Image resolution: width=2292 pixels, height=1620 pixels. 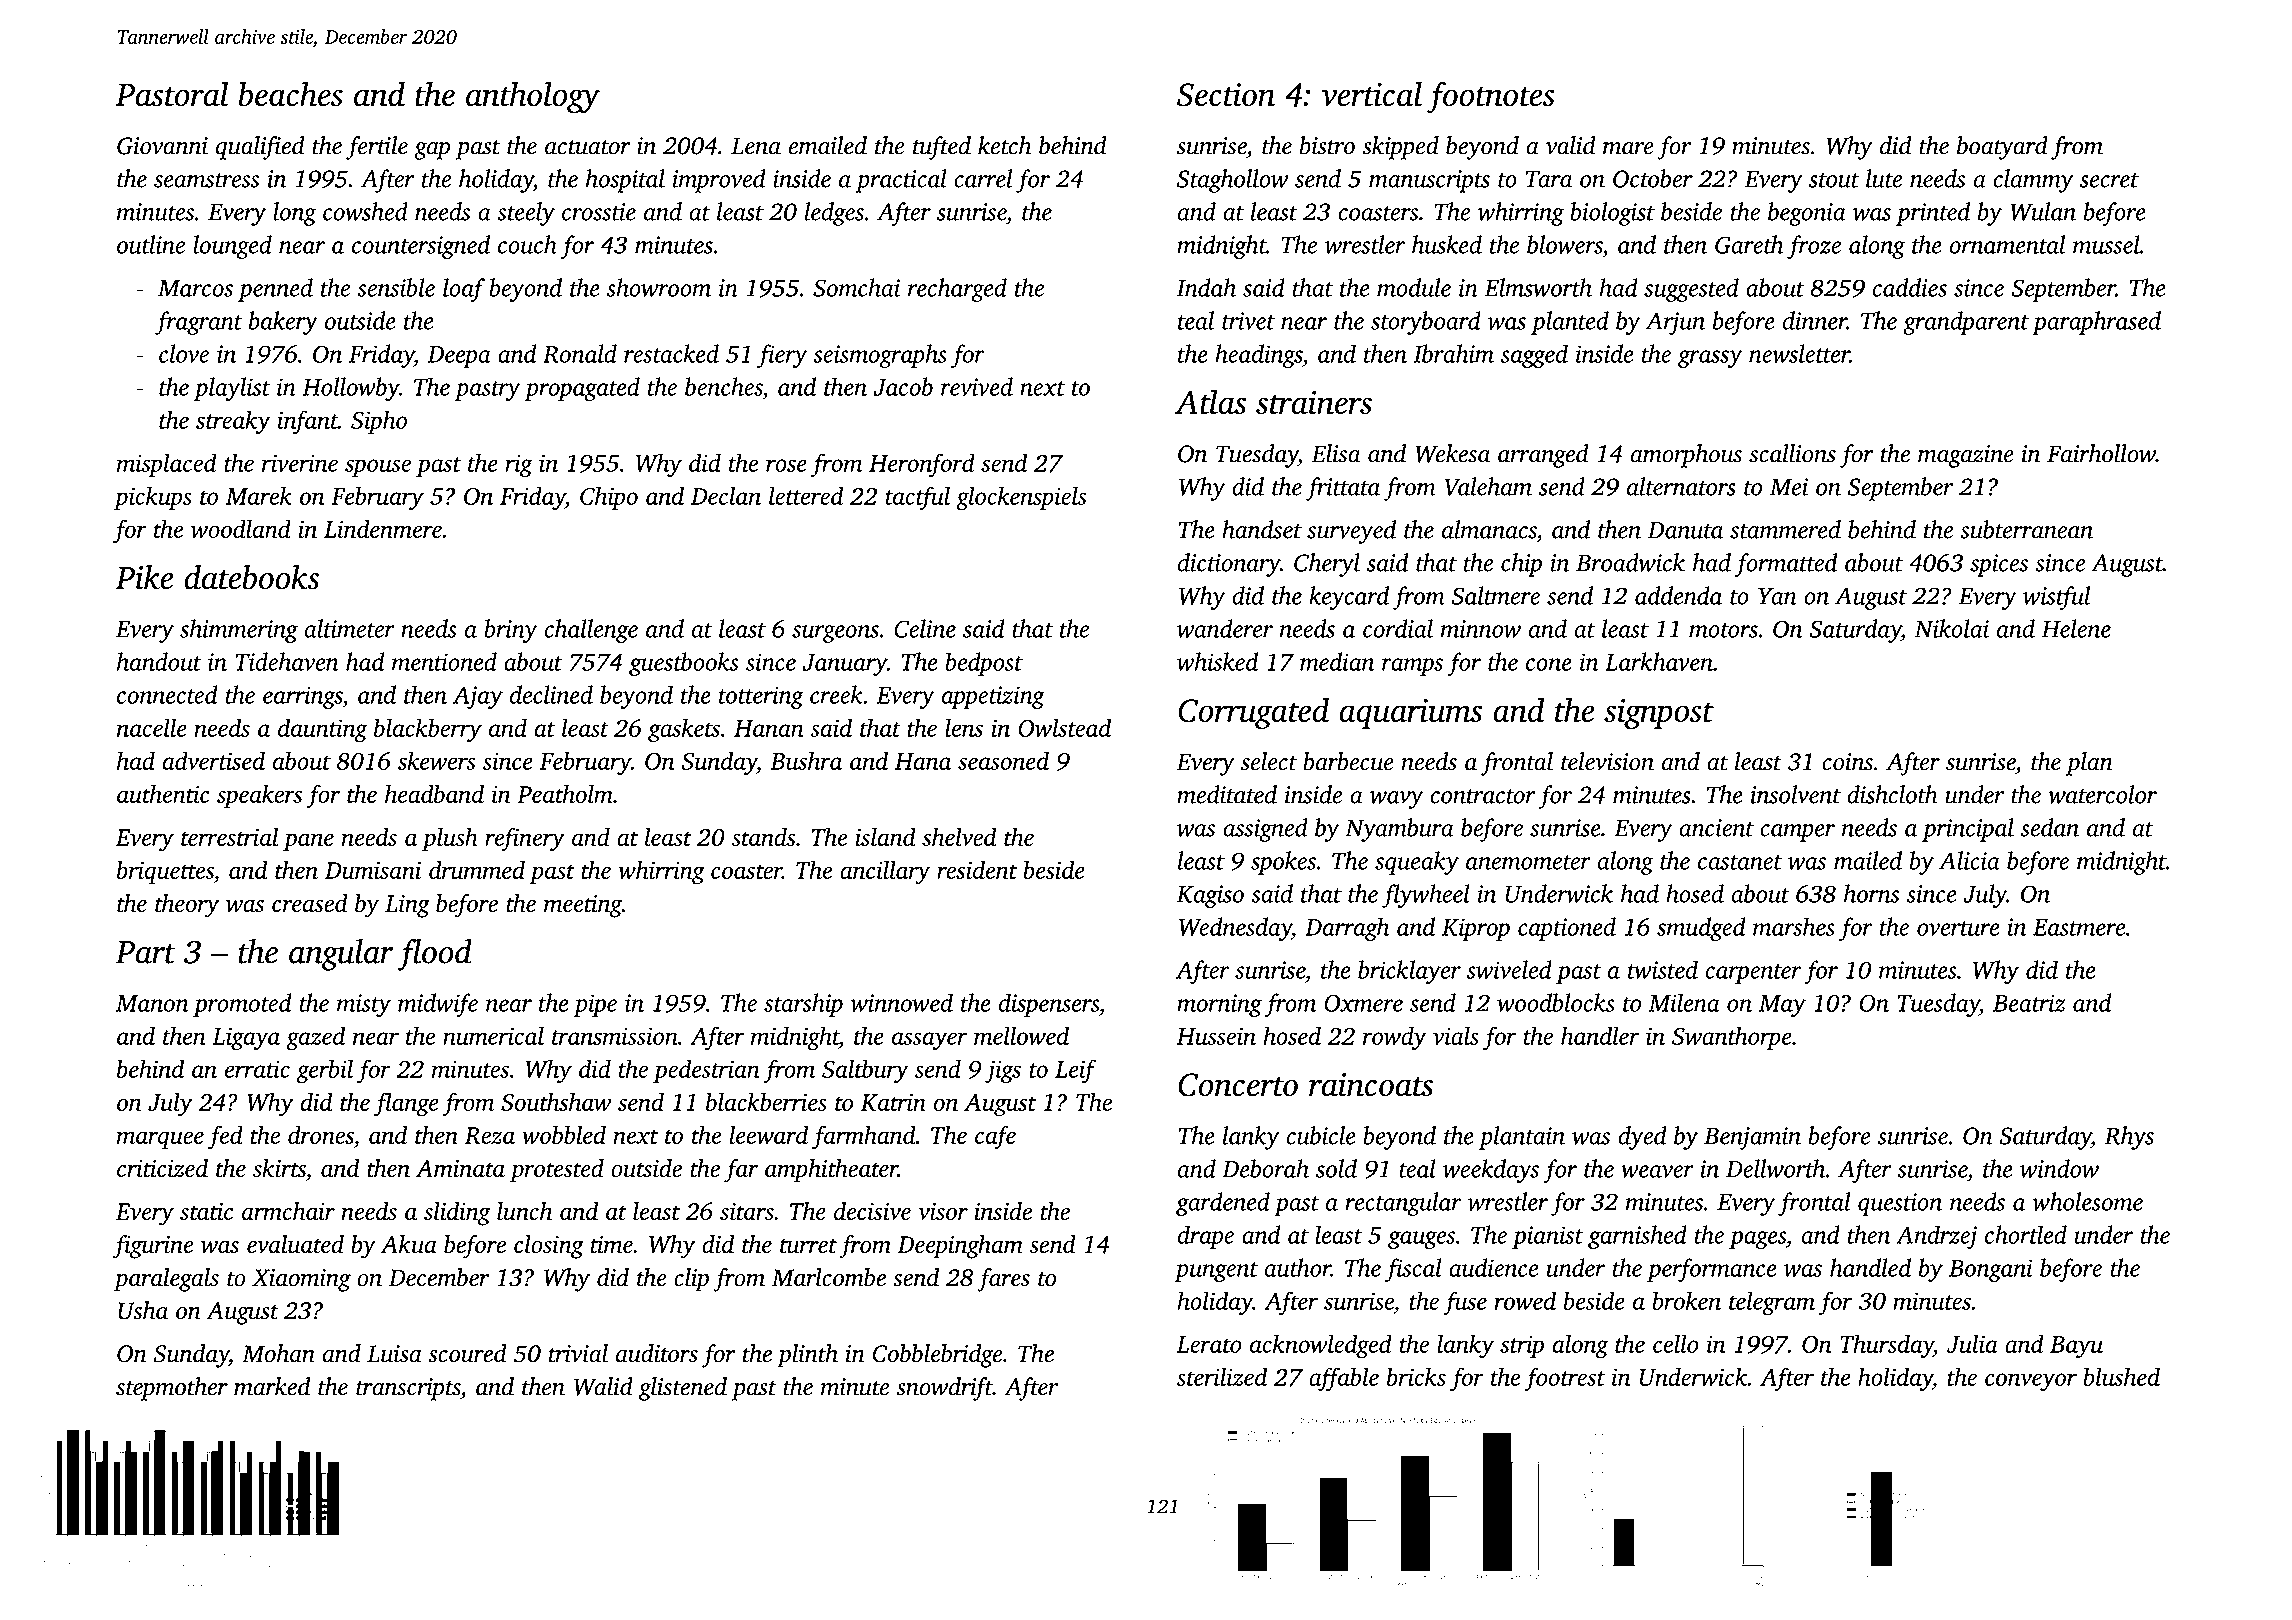 I want to click on module, so click(x=1414, y=287).
